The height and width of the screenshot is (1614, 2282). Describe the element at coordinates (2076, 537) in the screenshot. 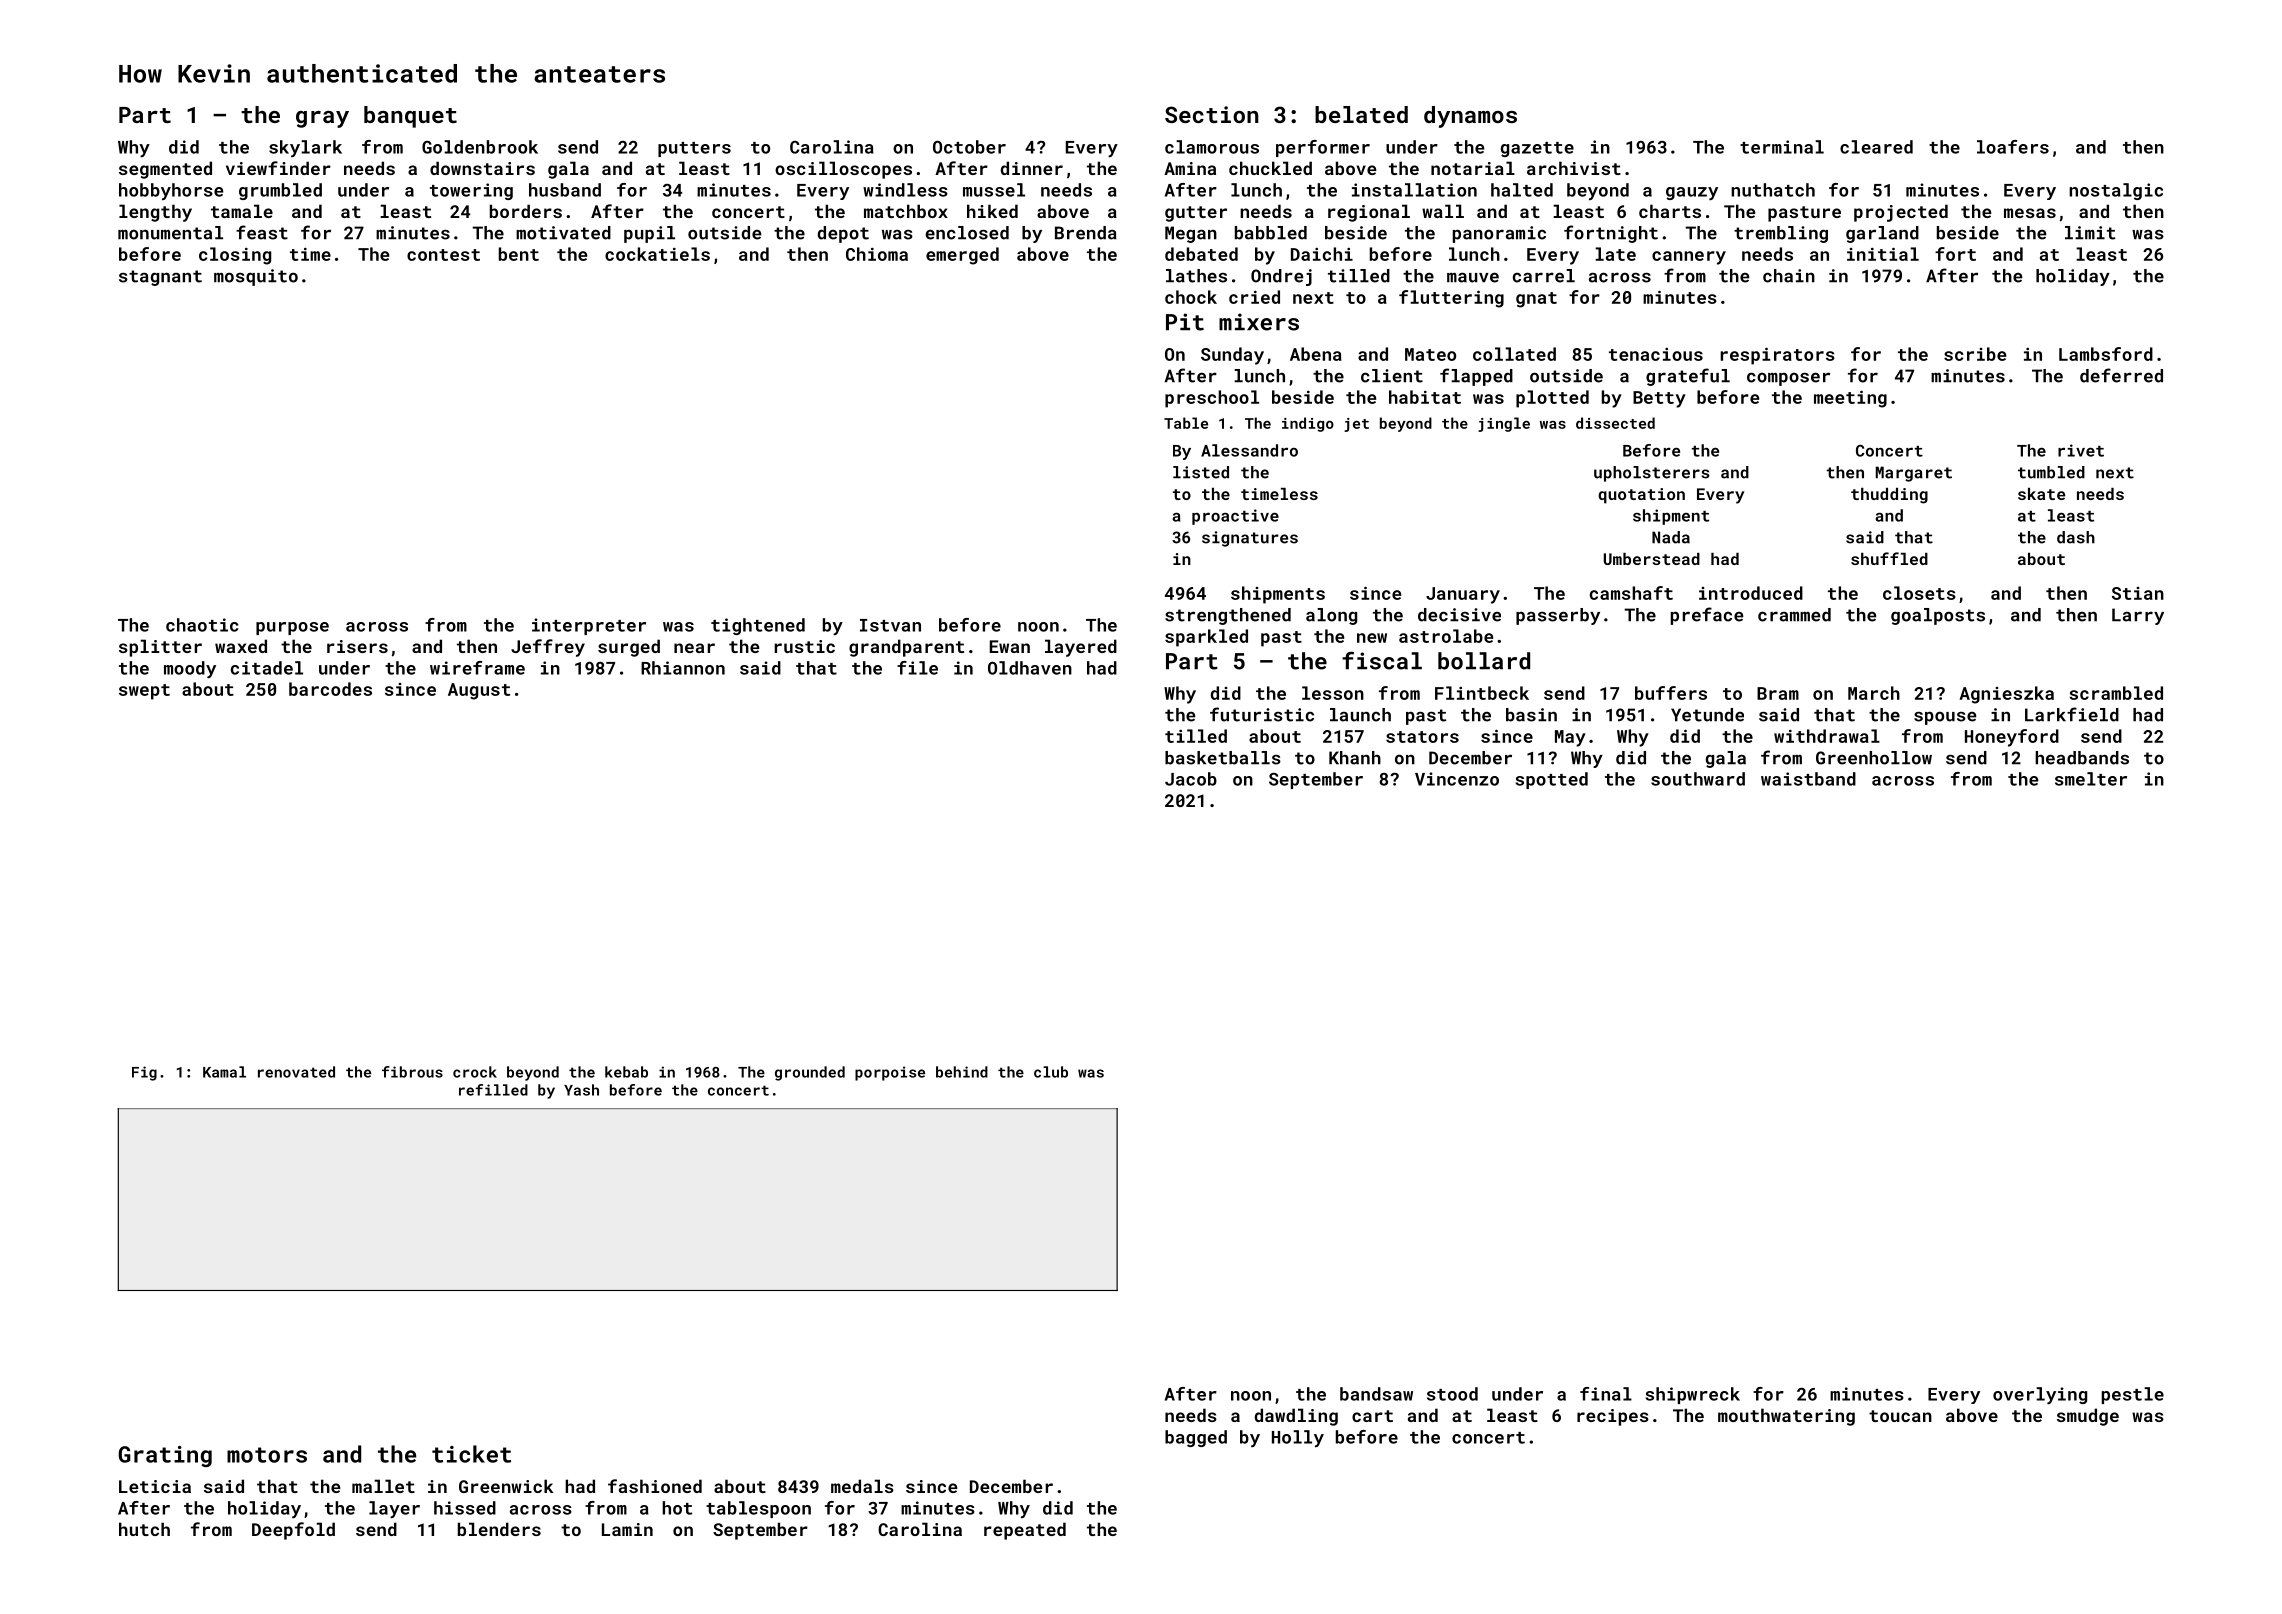

I see `dash` at that location.
